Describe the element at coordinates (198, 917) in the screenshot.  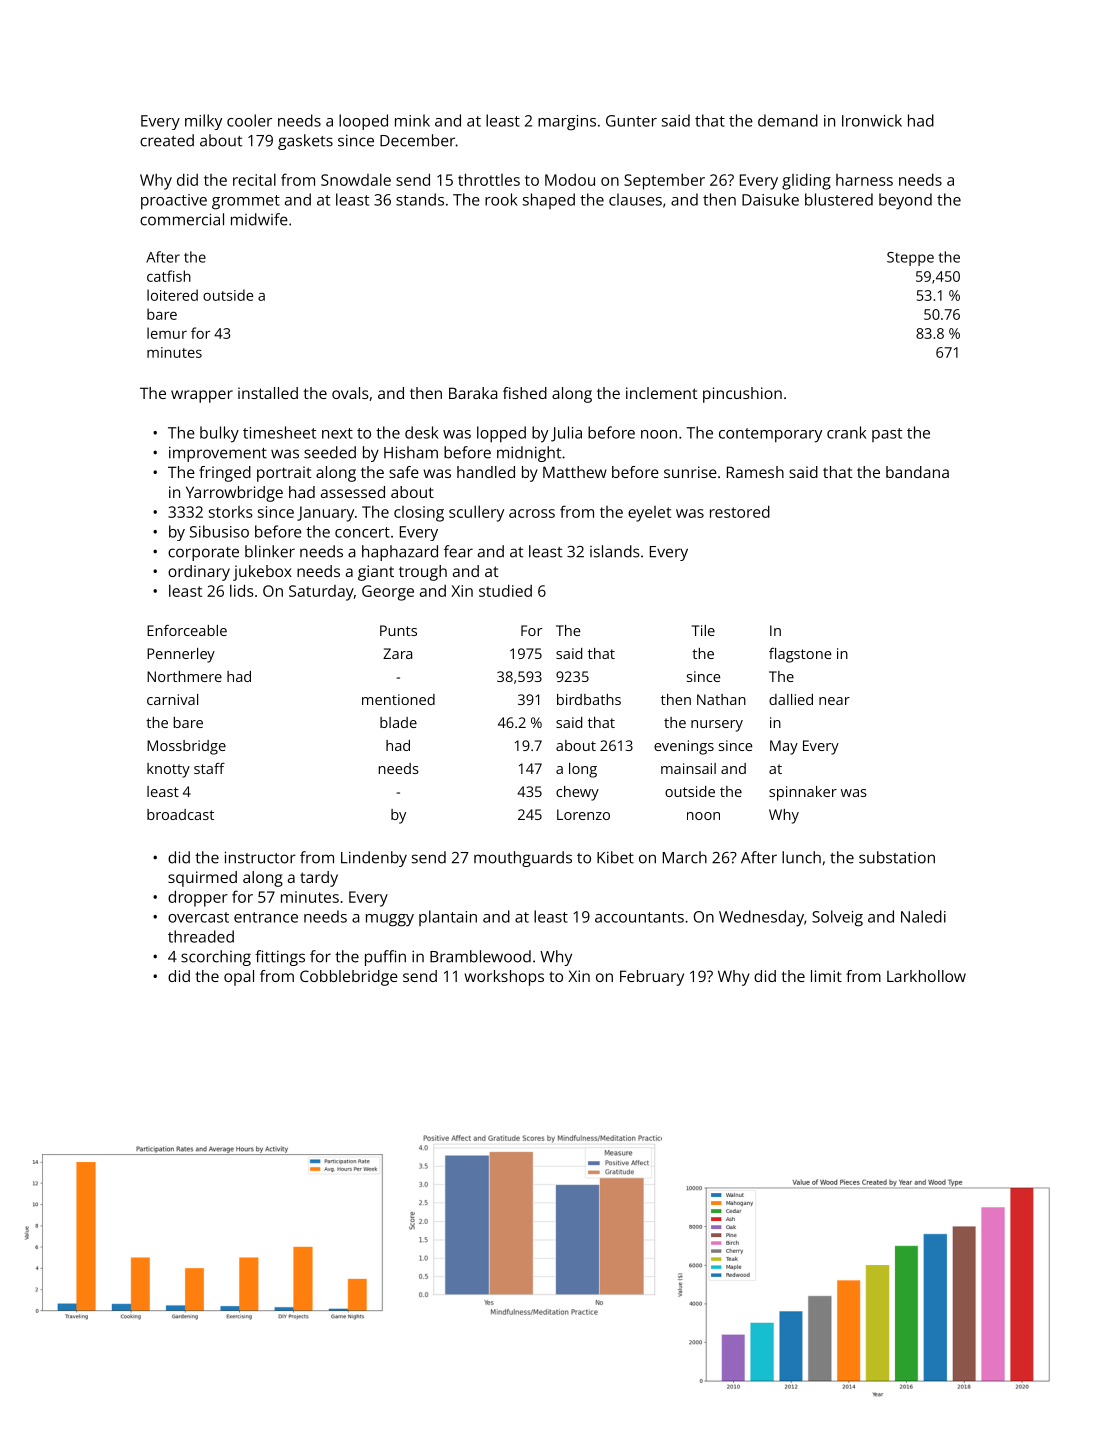
I see `overcast` at that location.
